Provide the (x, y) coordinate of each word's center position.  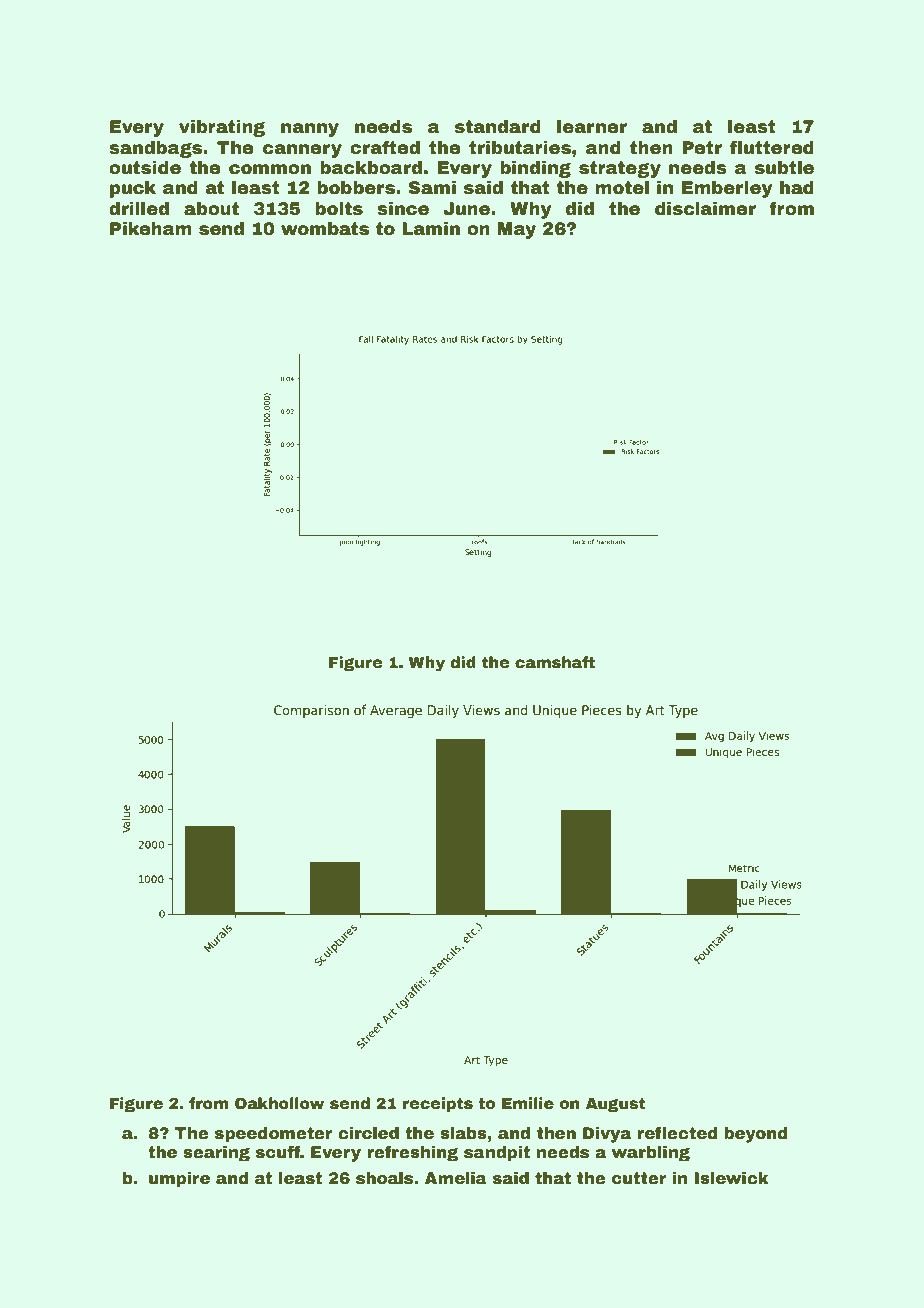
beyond (756, 1135)
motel (622, 188)
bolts (339, 209)
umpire (179, 1180)
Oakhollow (279, 1103)
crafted (385, 147)
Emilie (528, 1103)
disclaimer (705, 209)
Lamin (431, 229)
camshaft (555, 662)
